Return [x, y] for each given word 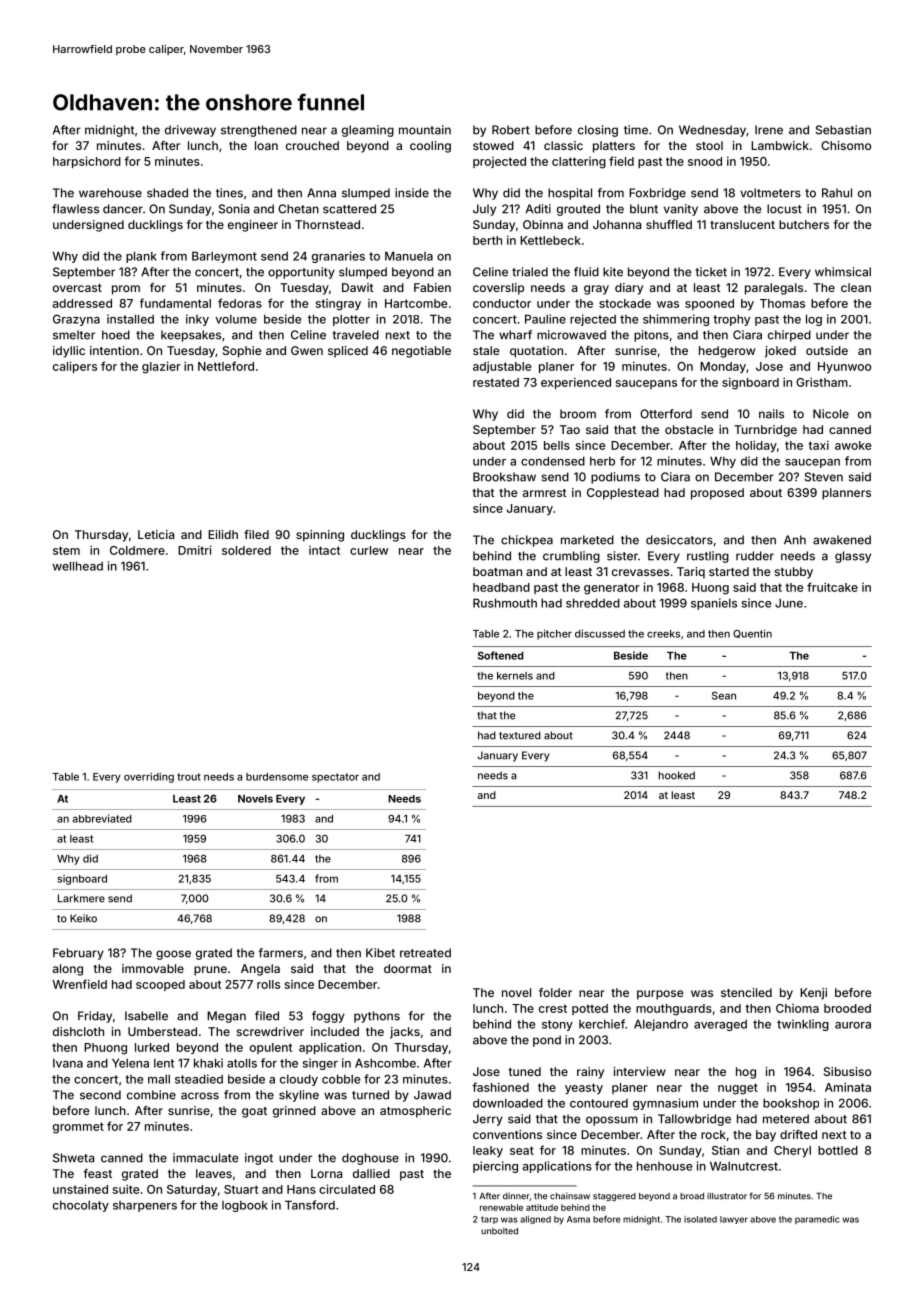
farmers [280, 953]
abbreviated [102, 818]
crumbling [571, 557]
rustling [708, 557]
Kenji [813, 994]
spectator [335, 778]
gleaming [368, 131]
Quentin [752, 633]
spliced [348, 352]
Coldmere [137, 550]
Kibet [380, 953]
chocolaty [81, 1206]
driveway [190, 131]
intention [114, 350]
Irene [769, 130]
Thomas [782, 303]
